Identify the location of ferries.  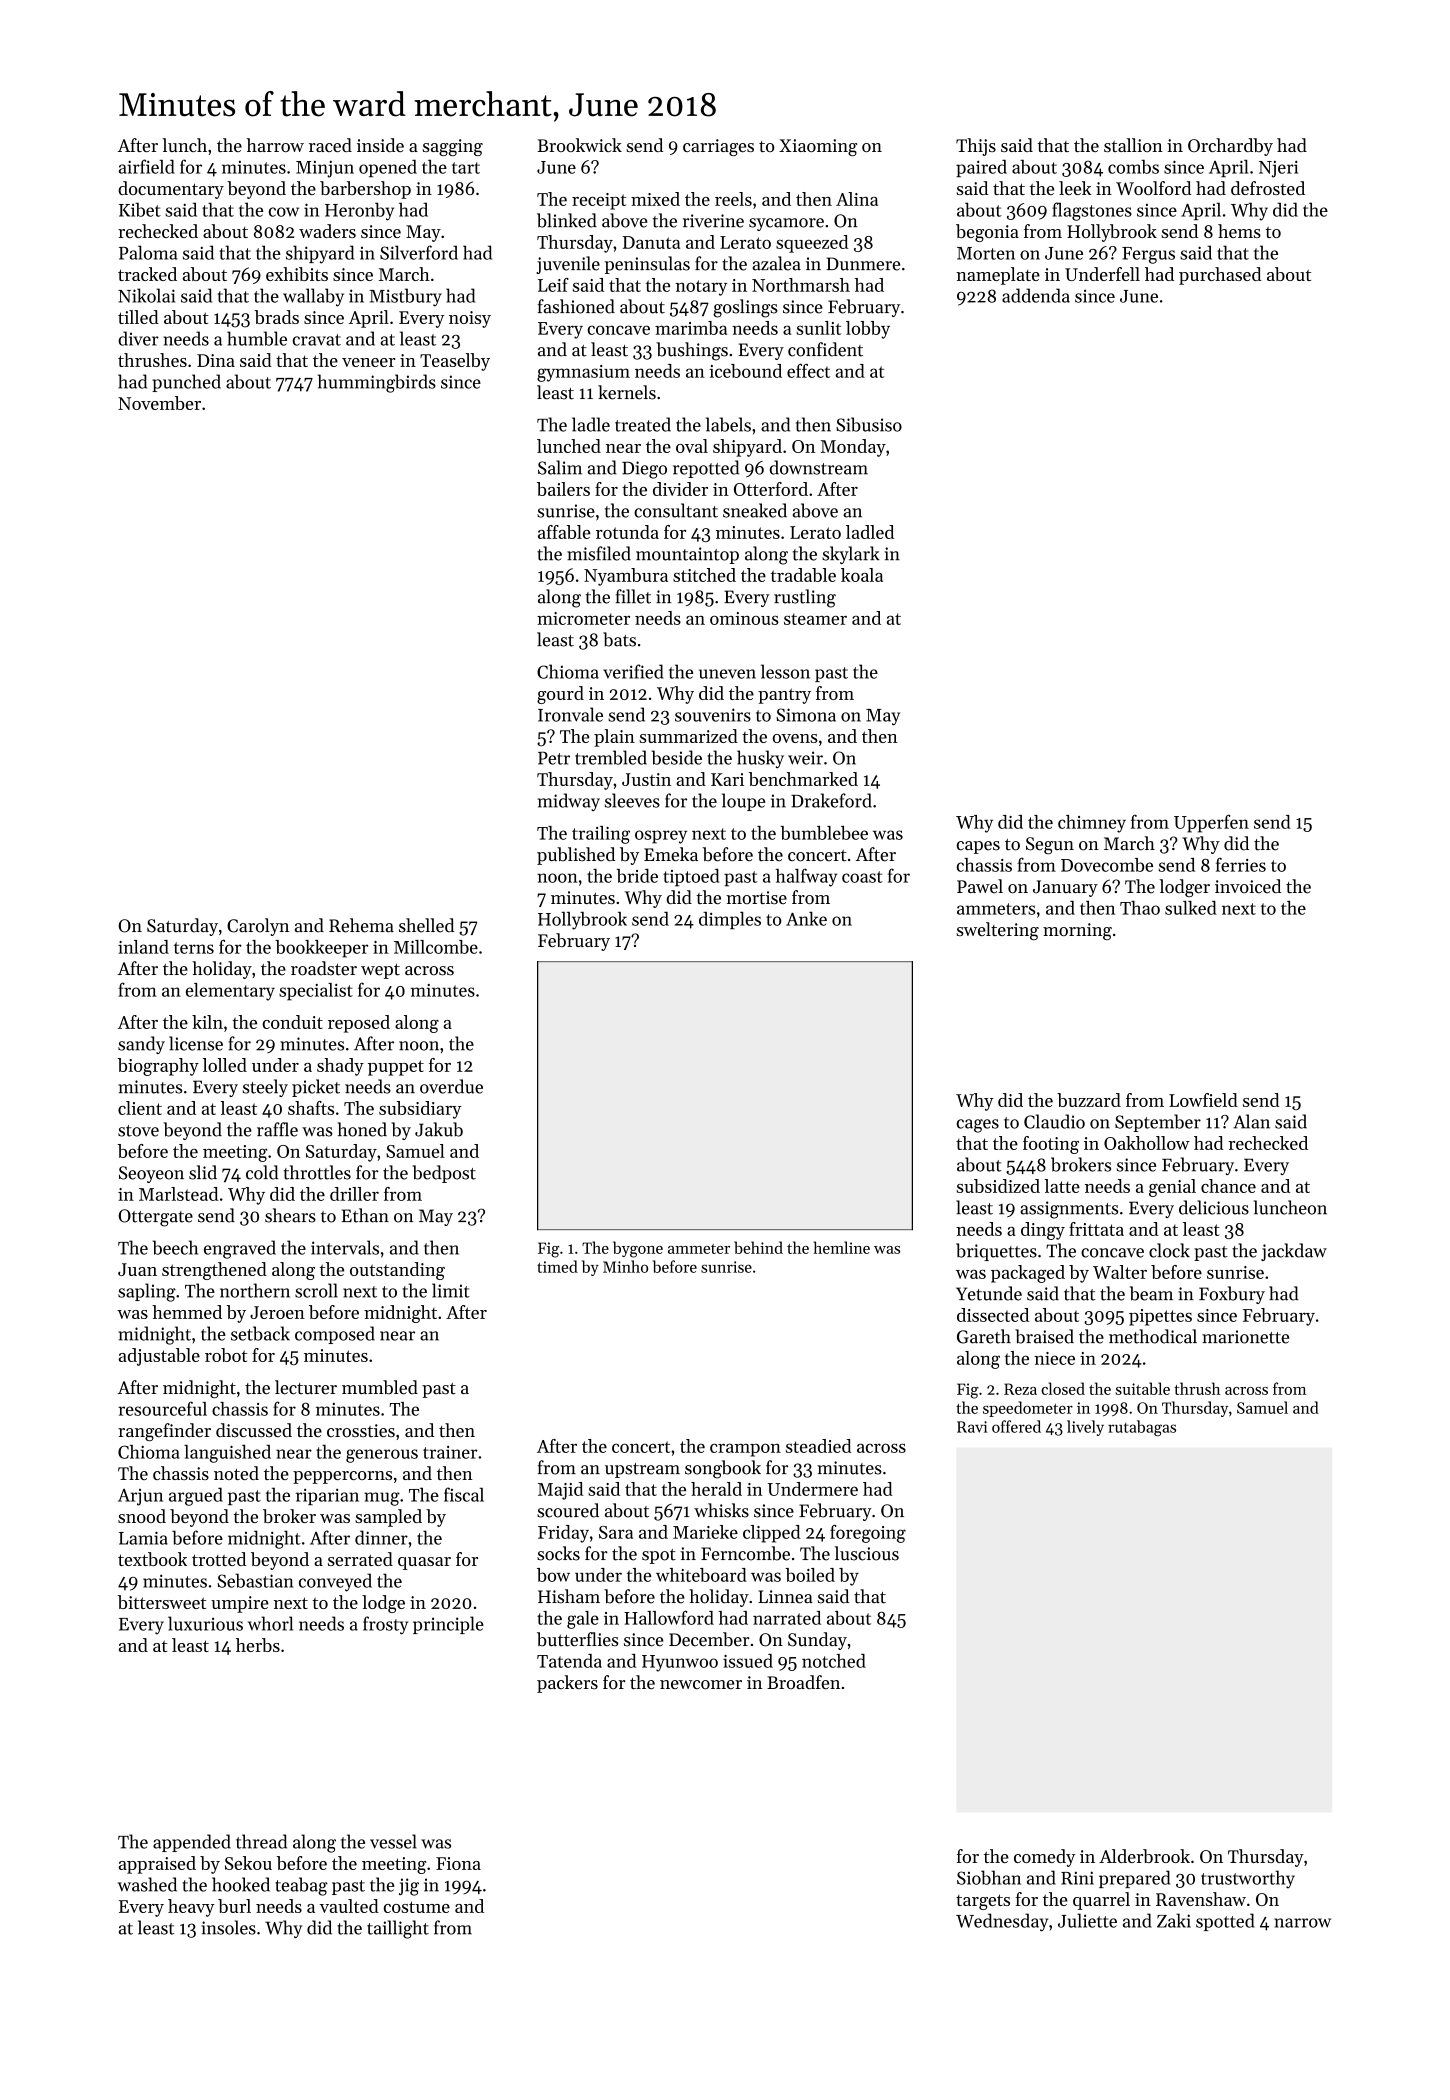
(1241, 864).
